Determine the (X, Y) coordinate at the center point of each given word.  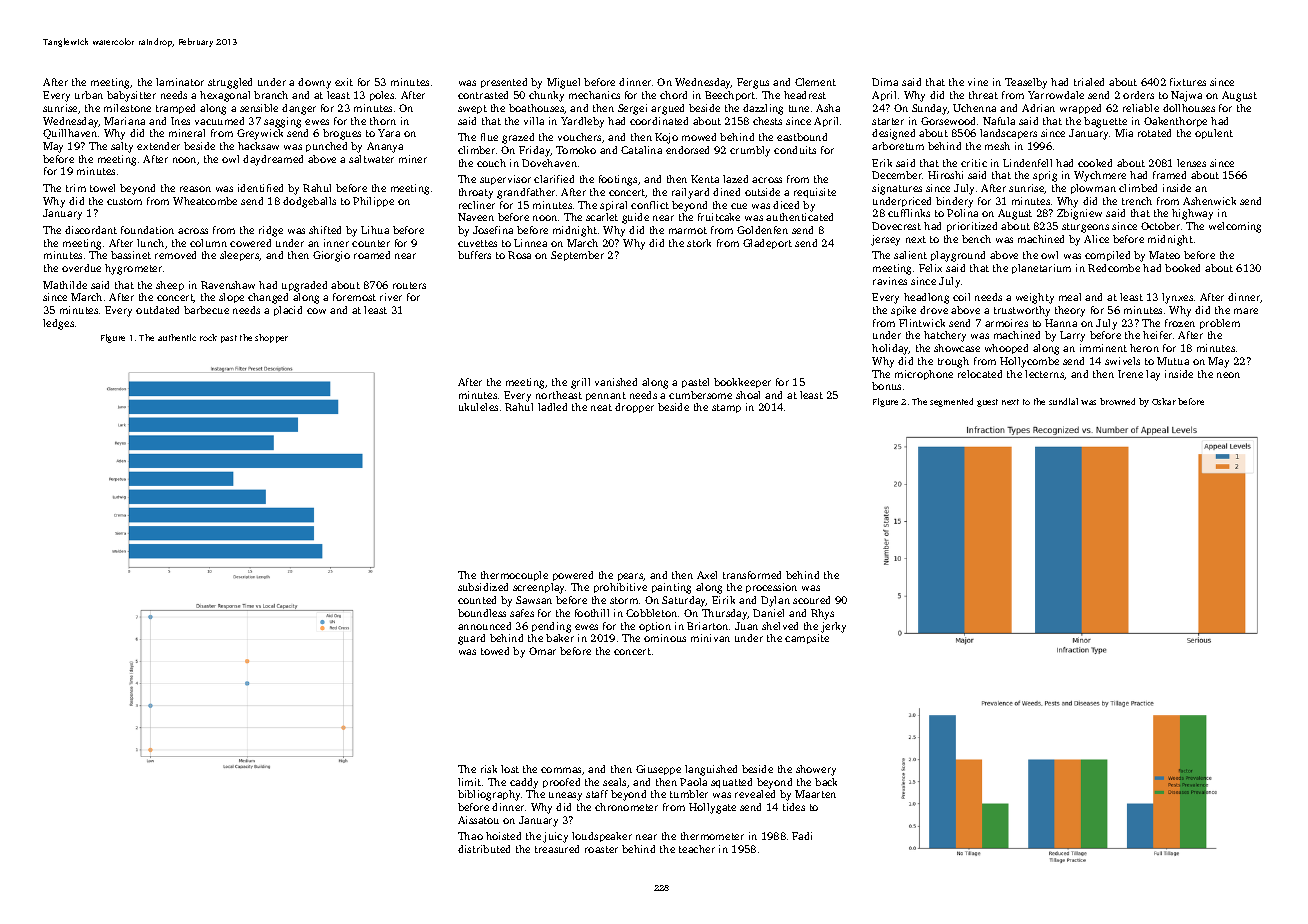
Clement (815, 82)
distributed (484, 849)
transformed (752, 575)
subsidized (483, 587)
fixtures (1188, 82)
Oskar (1164, 401)
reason (195, 189)
